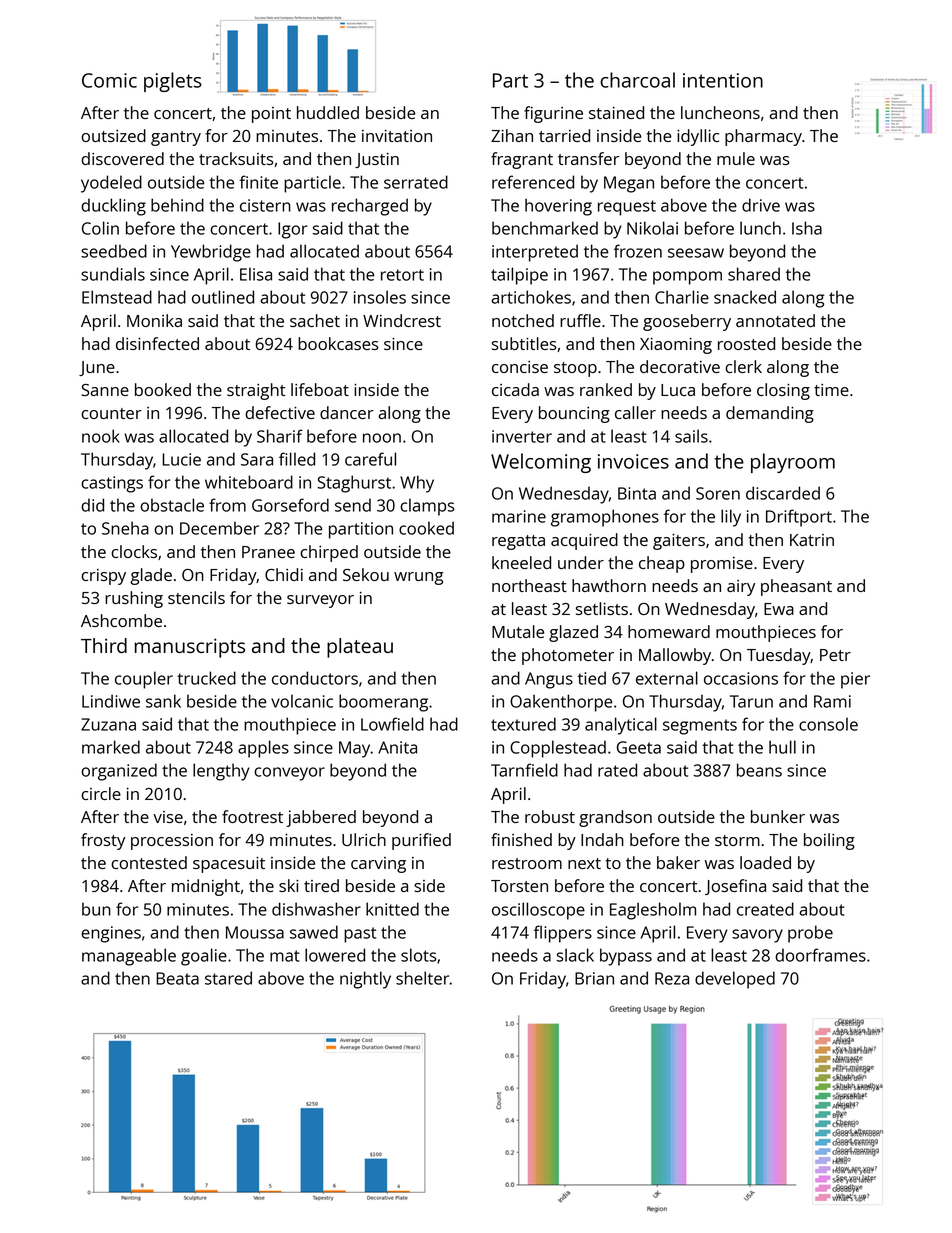 This document has height=1233, width=952. I want to click on time, so click(831, 390).
